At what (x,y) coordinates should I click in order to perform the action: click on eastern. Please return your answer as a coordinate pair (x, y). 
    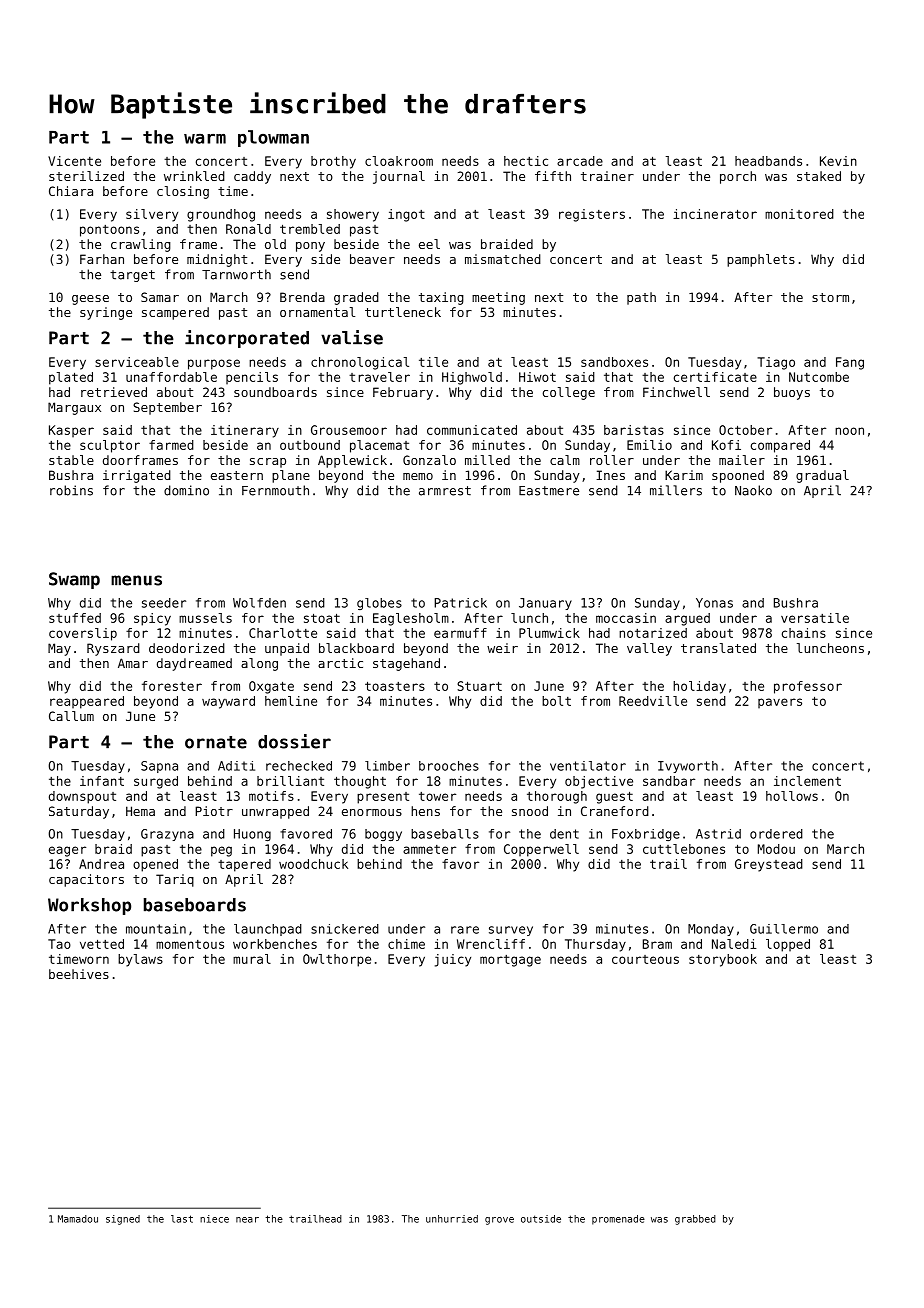
    Looking at the image, I should click on (237, 475).
